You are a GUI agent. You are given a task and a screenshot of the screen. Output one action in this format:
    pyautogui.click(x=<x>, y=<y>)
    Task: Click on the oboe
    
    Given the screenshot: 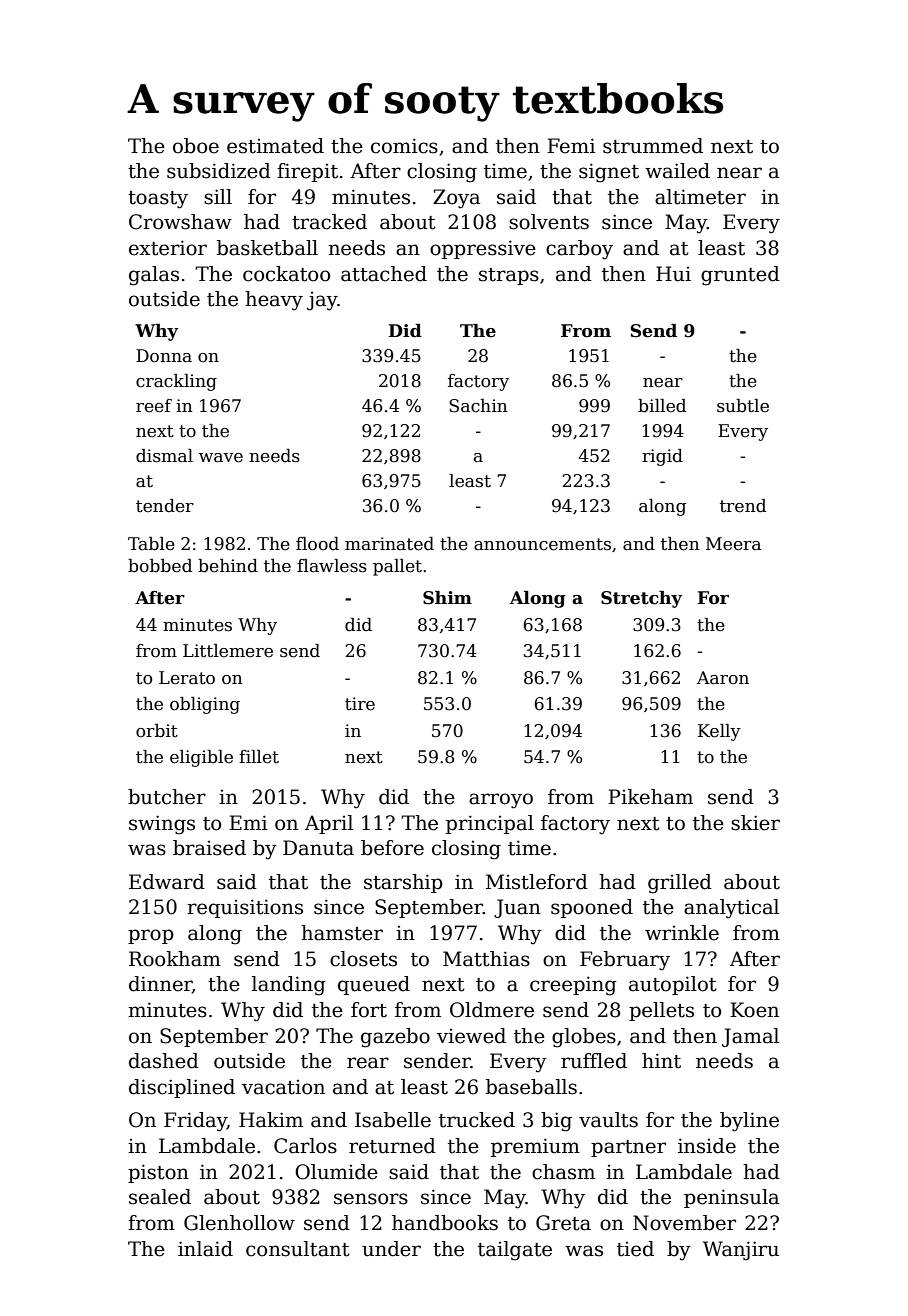 What is the action you would take?
    pyautogui.click(x=196, y=146)
